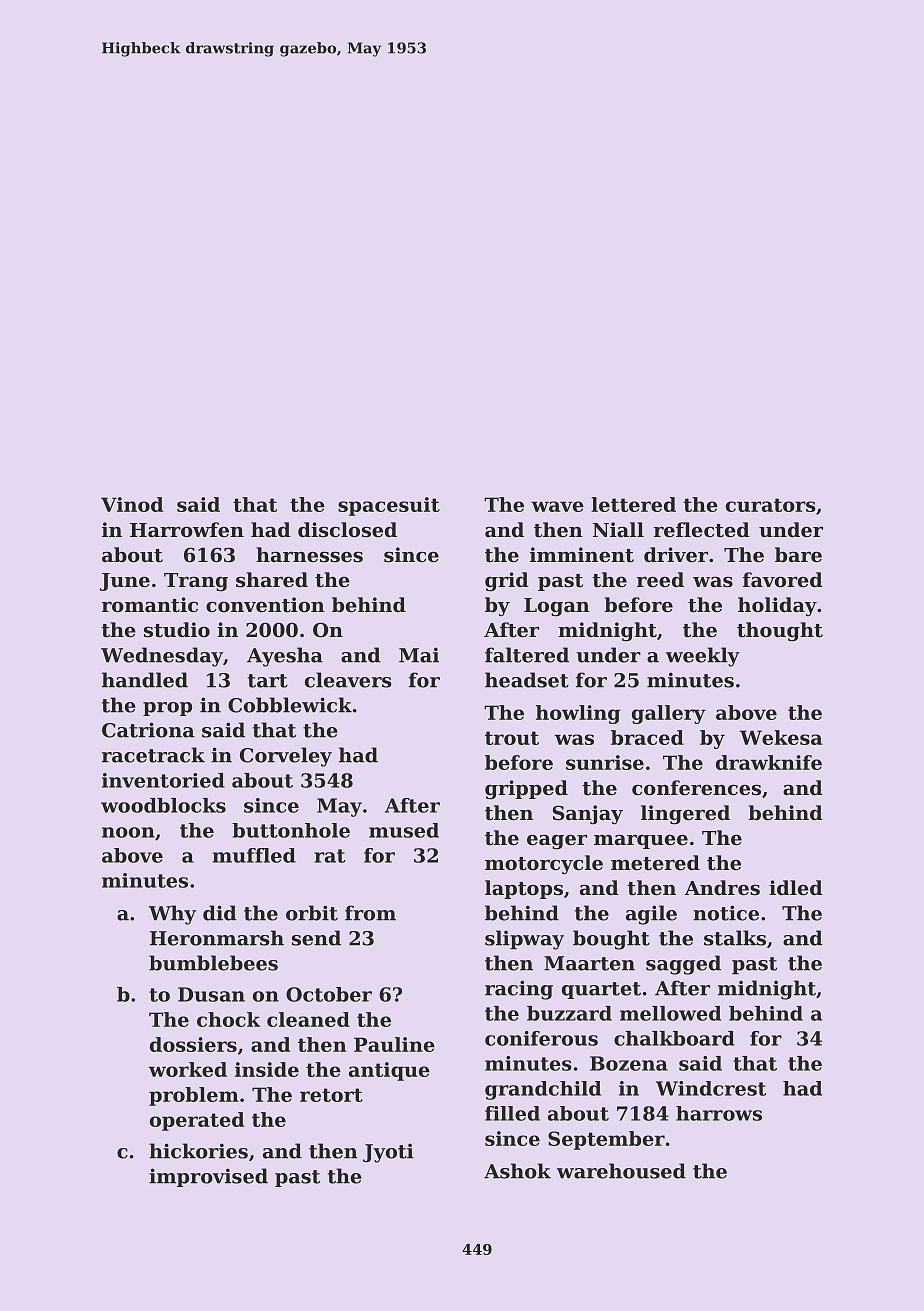 This document has height=1311, width=924. Describe the element at coordinates (291, 830) in the document. I see `buttonhole` at that location.
